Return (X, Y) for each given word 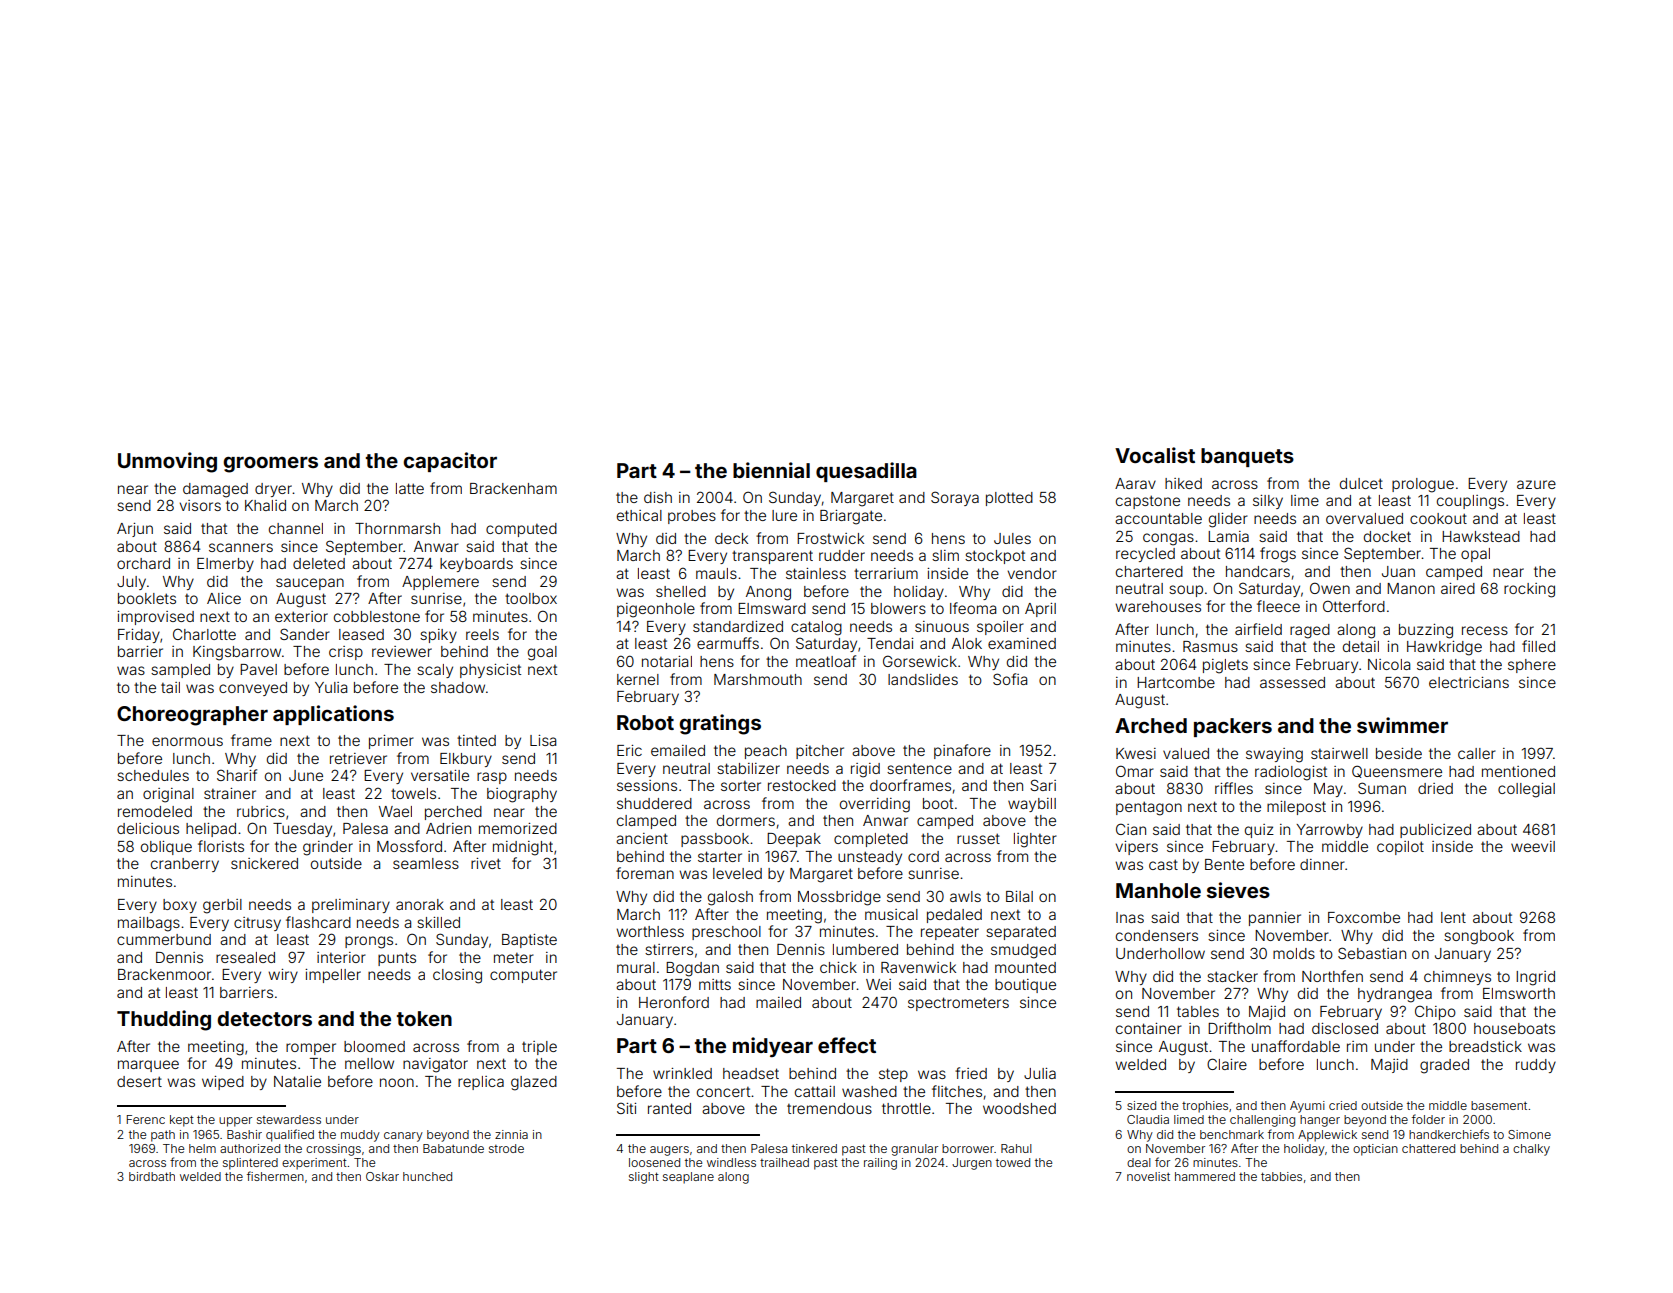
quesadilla (866, 472)
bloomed (374, 1046)
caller (1477, 753)
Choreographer (192, 716)
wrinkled (682, 1073)
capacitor (450, 462)
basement (1499, 1105)
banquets (1247, 457)
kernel (638, 679)
